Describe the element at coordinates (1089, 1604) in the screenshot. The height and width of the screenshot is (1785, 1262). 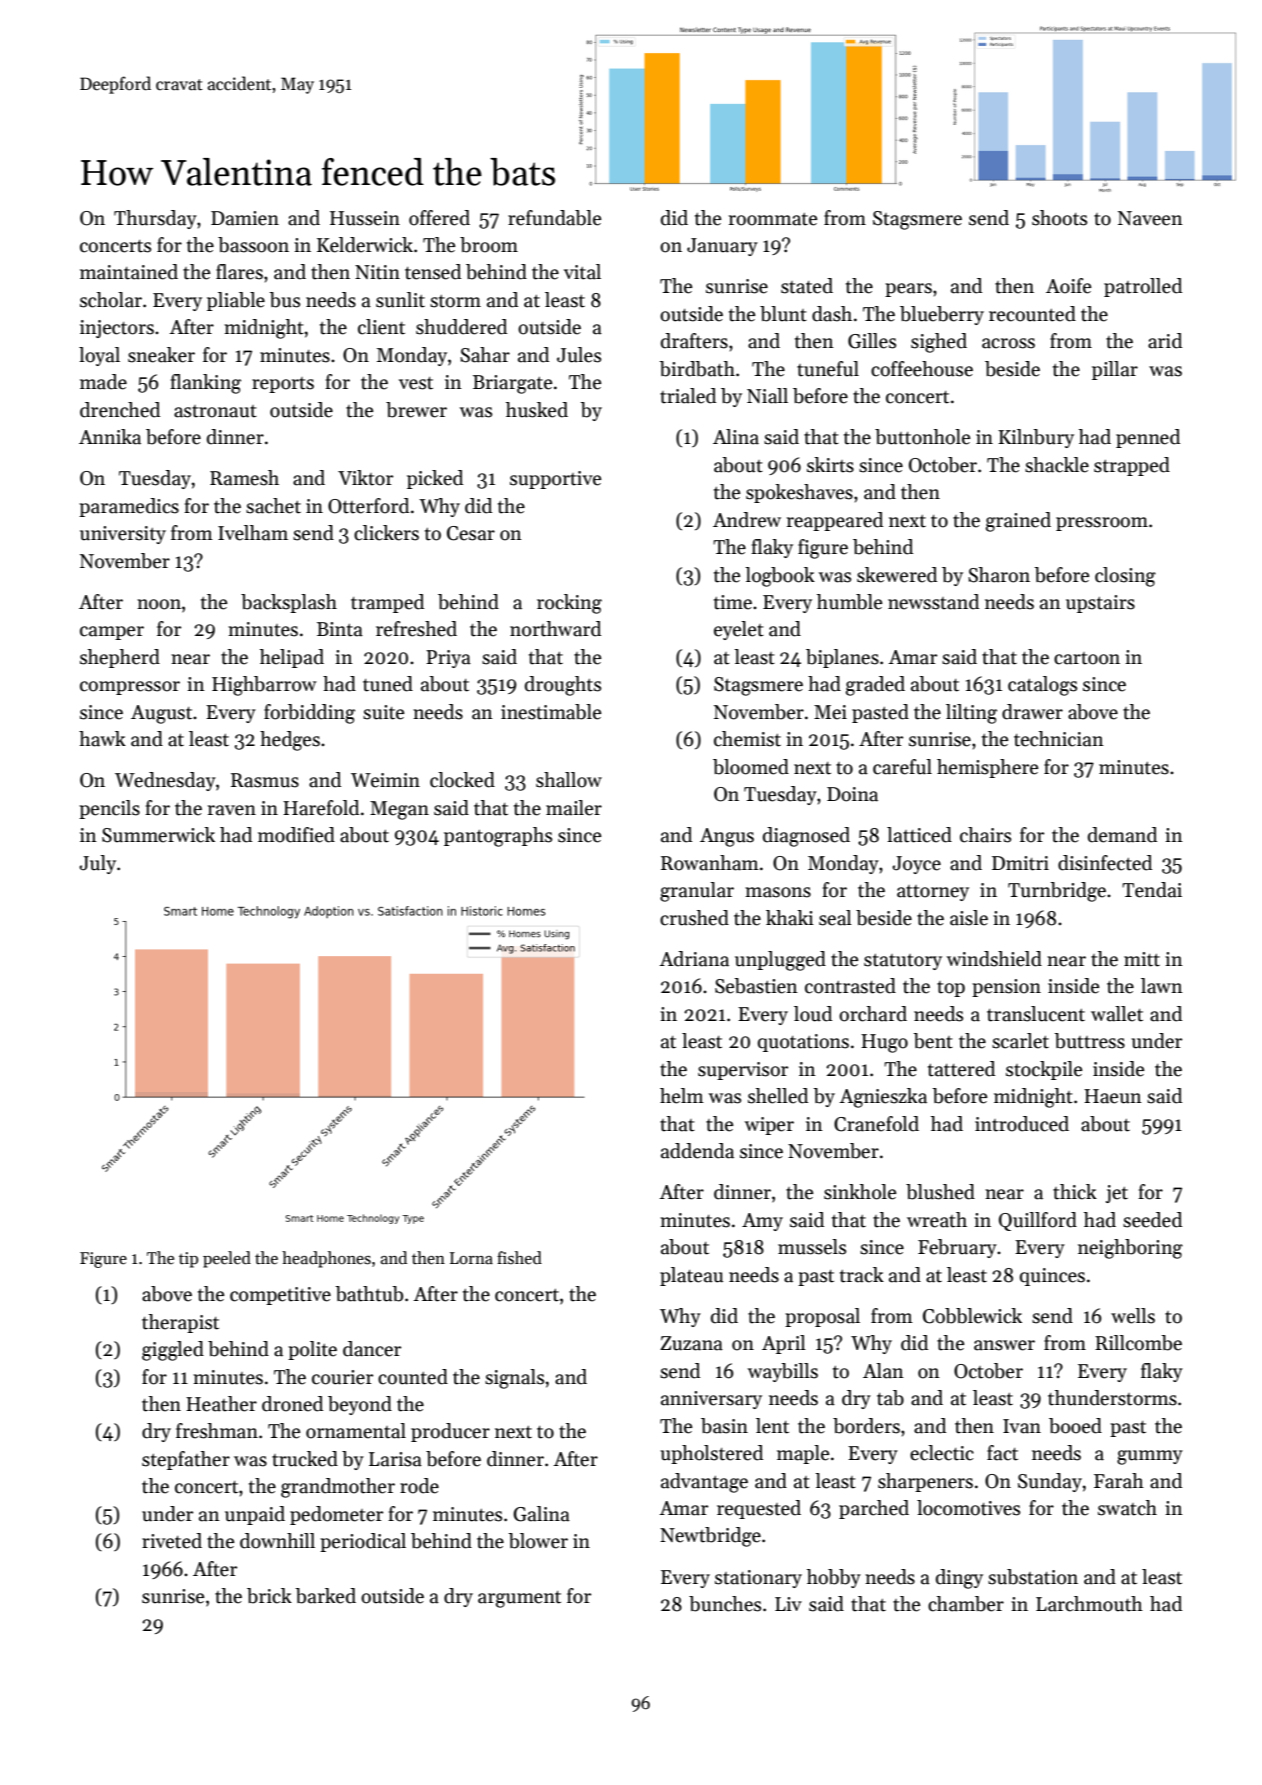
I see `Larchmouth` at that location.
